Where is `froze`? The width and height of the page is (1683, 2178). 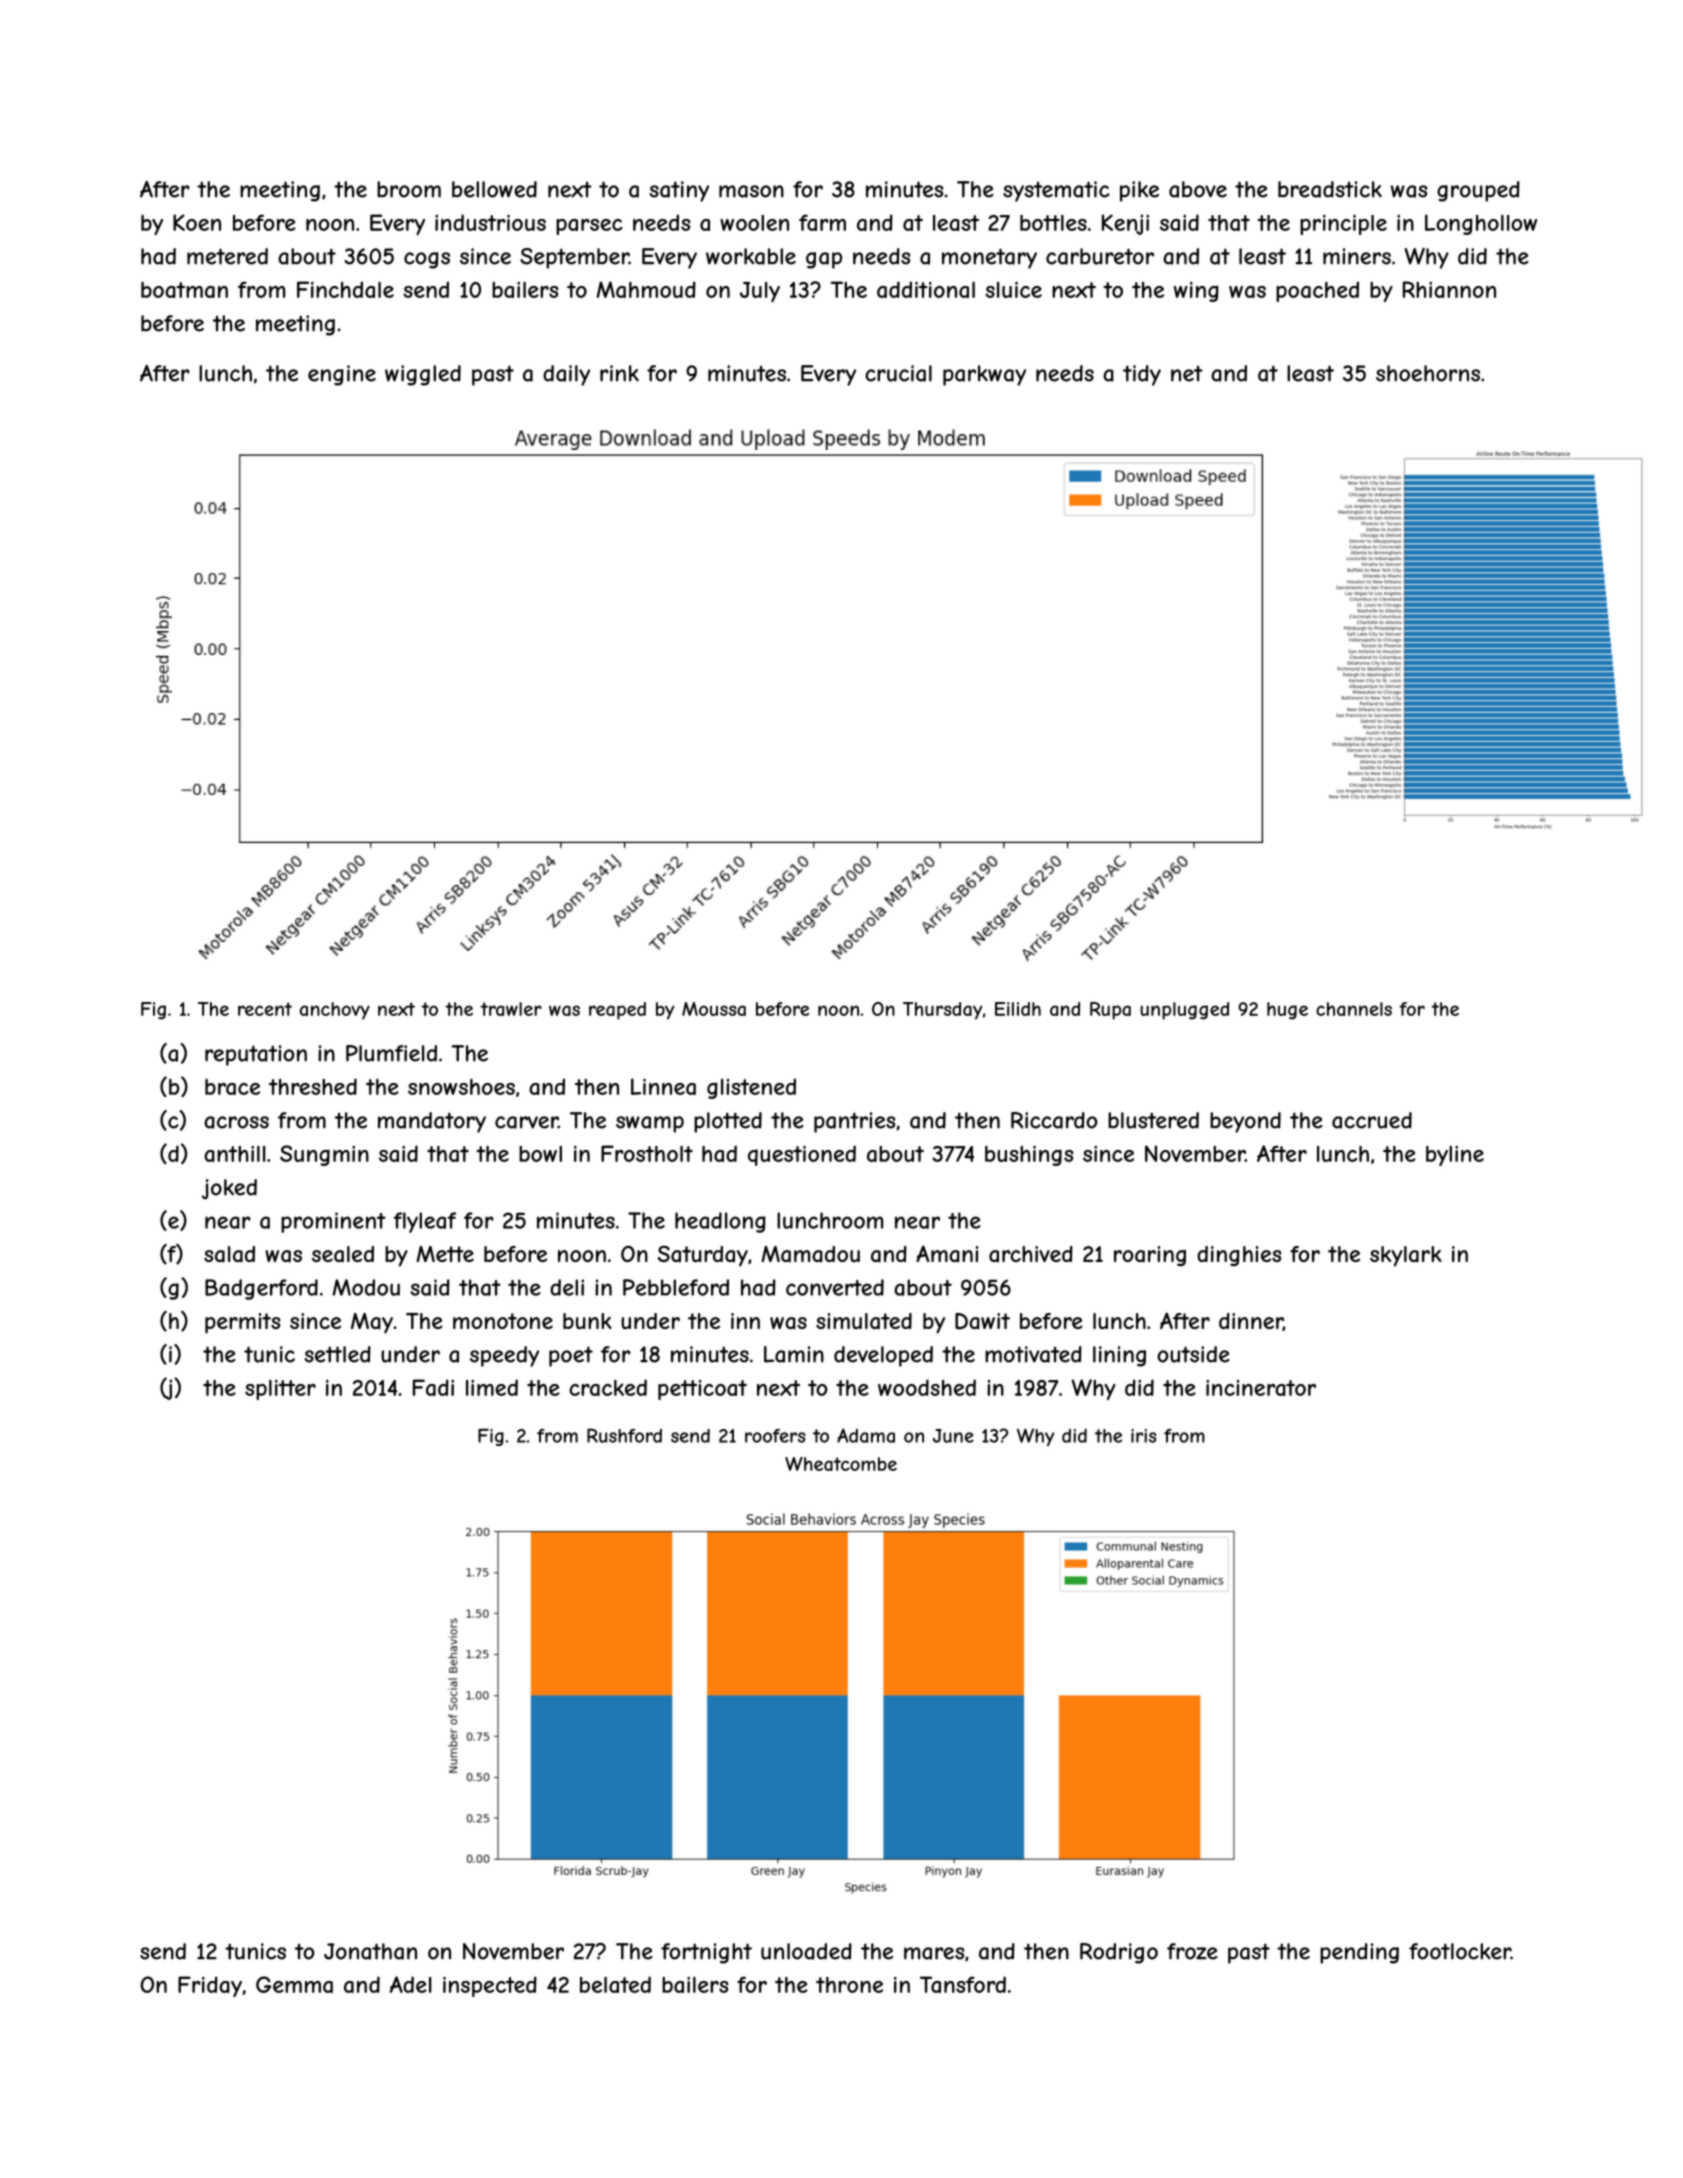
froze is located at coordinates (1192, 1951).
